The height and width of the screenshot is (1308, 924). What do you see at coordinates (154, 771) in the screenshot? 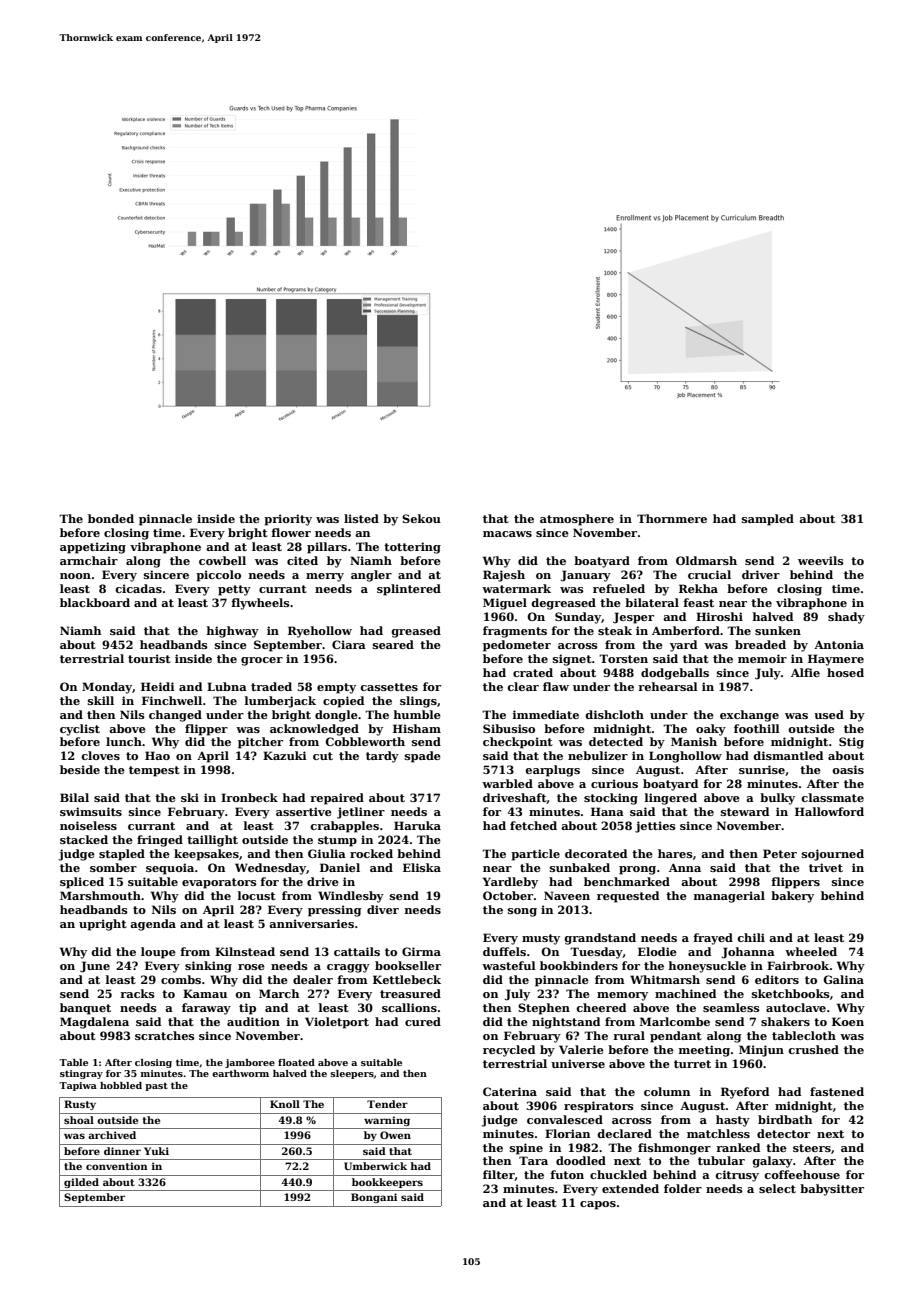
I see `tempest` at bounding box center [154, 771].
